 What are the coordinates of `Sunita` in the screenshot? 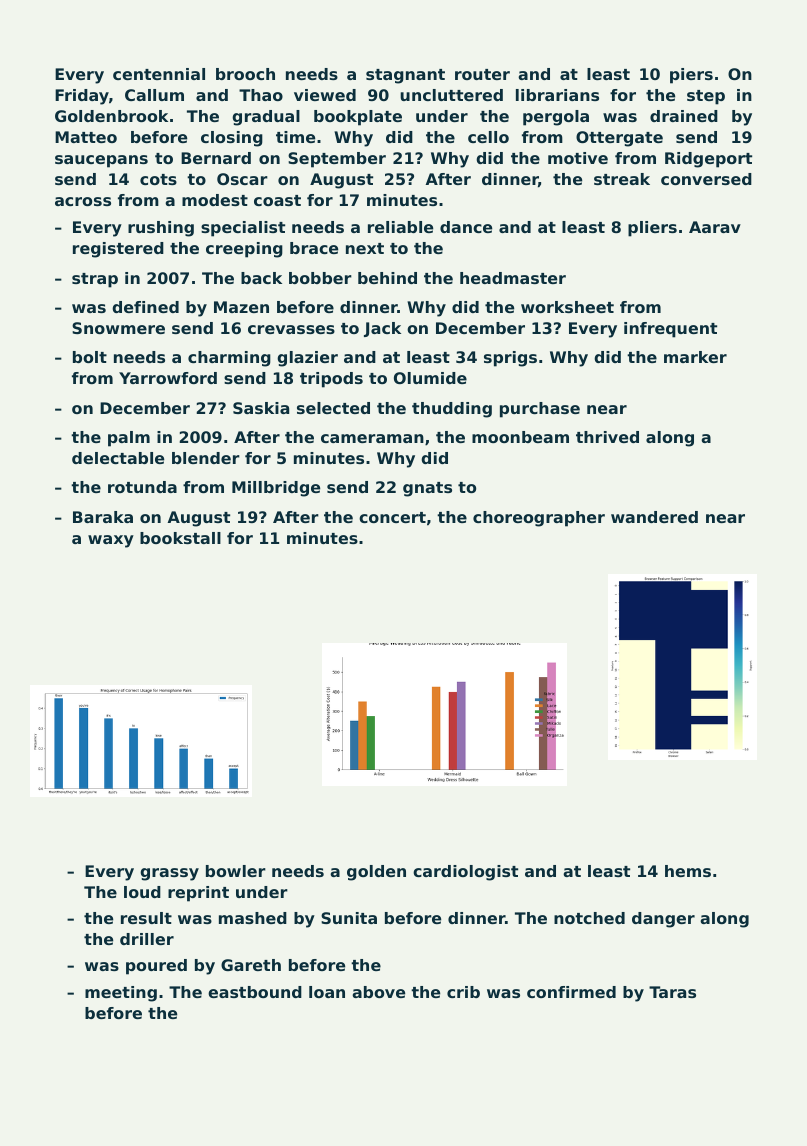 It's located at (349, 918).
